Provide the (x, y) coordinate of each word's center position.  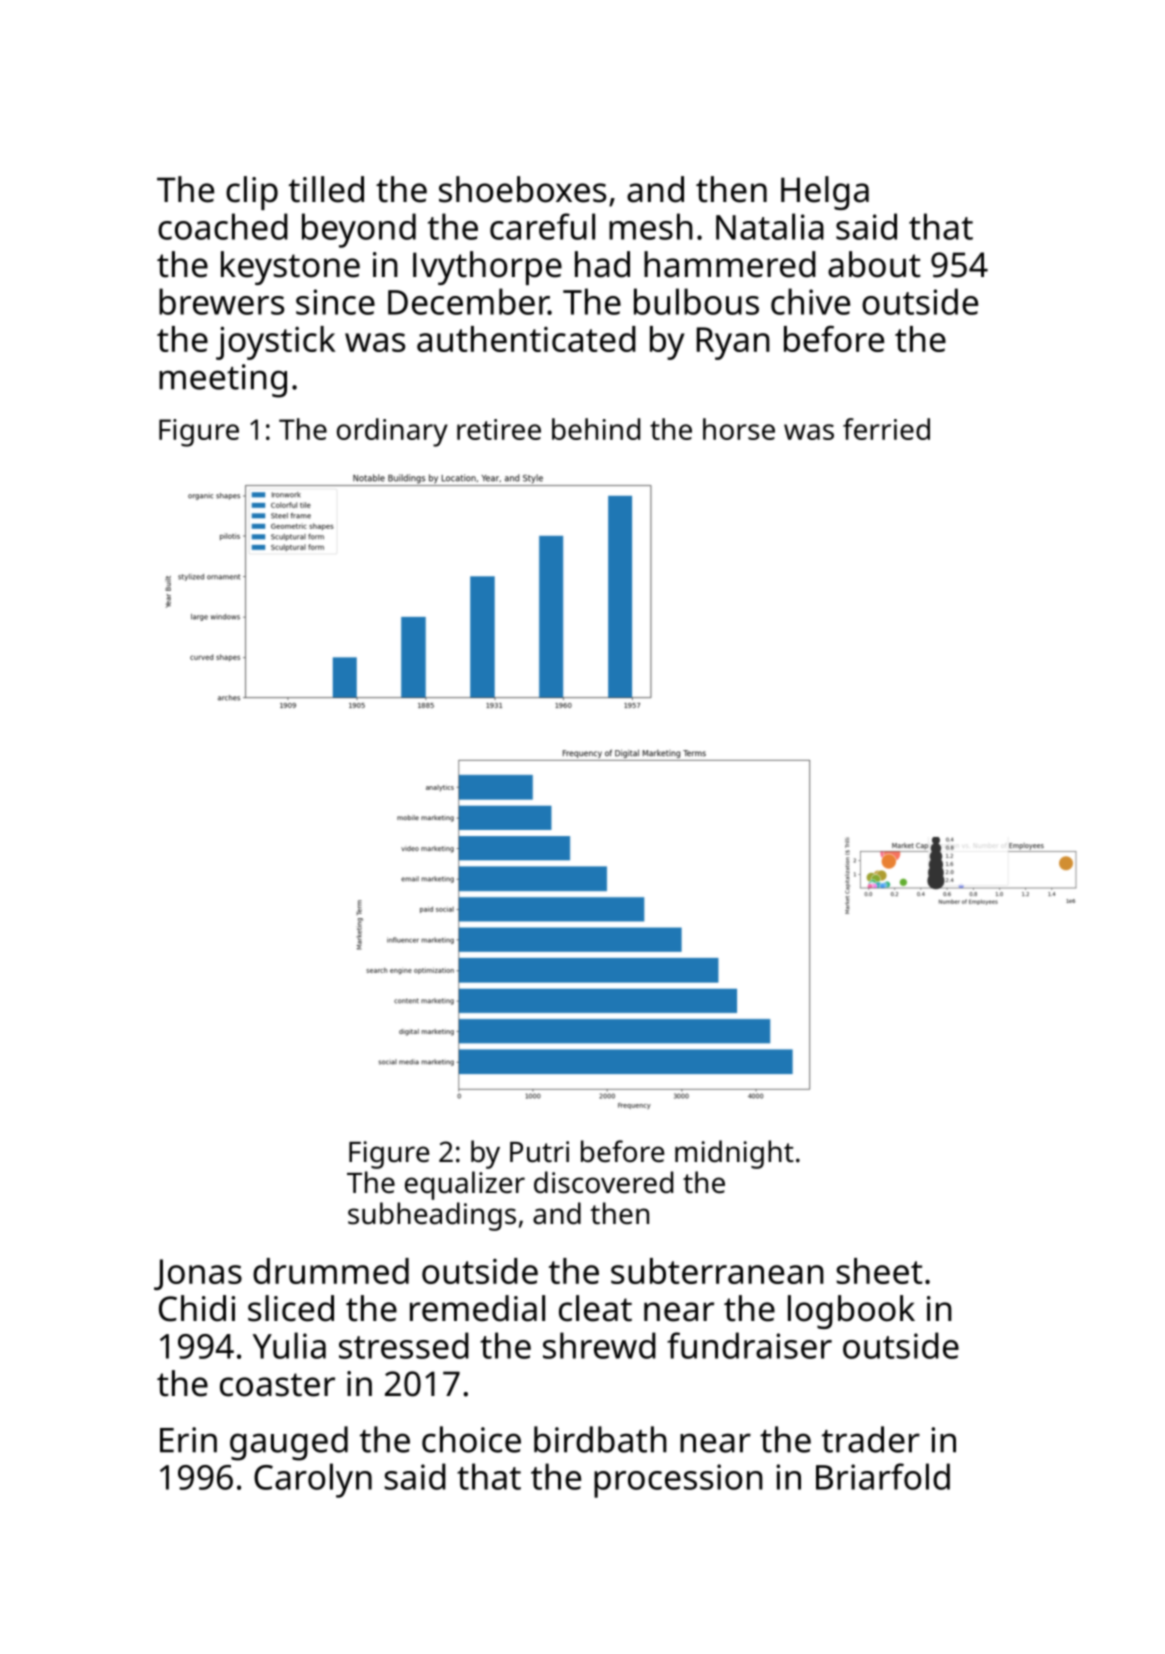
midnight (734, 1154)
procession (678, 1481)
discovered (603, 1182)
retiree (499, 429)
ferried (886, 429)
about (874, 264)
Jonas (198, 1274)
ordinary (392, 432)
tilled (326, 189)
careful (542, 226)
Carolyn (313, 1480)
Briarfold (883, 1476)
